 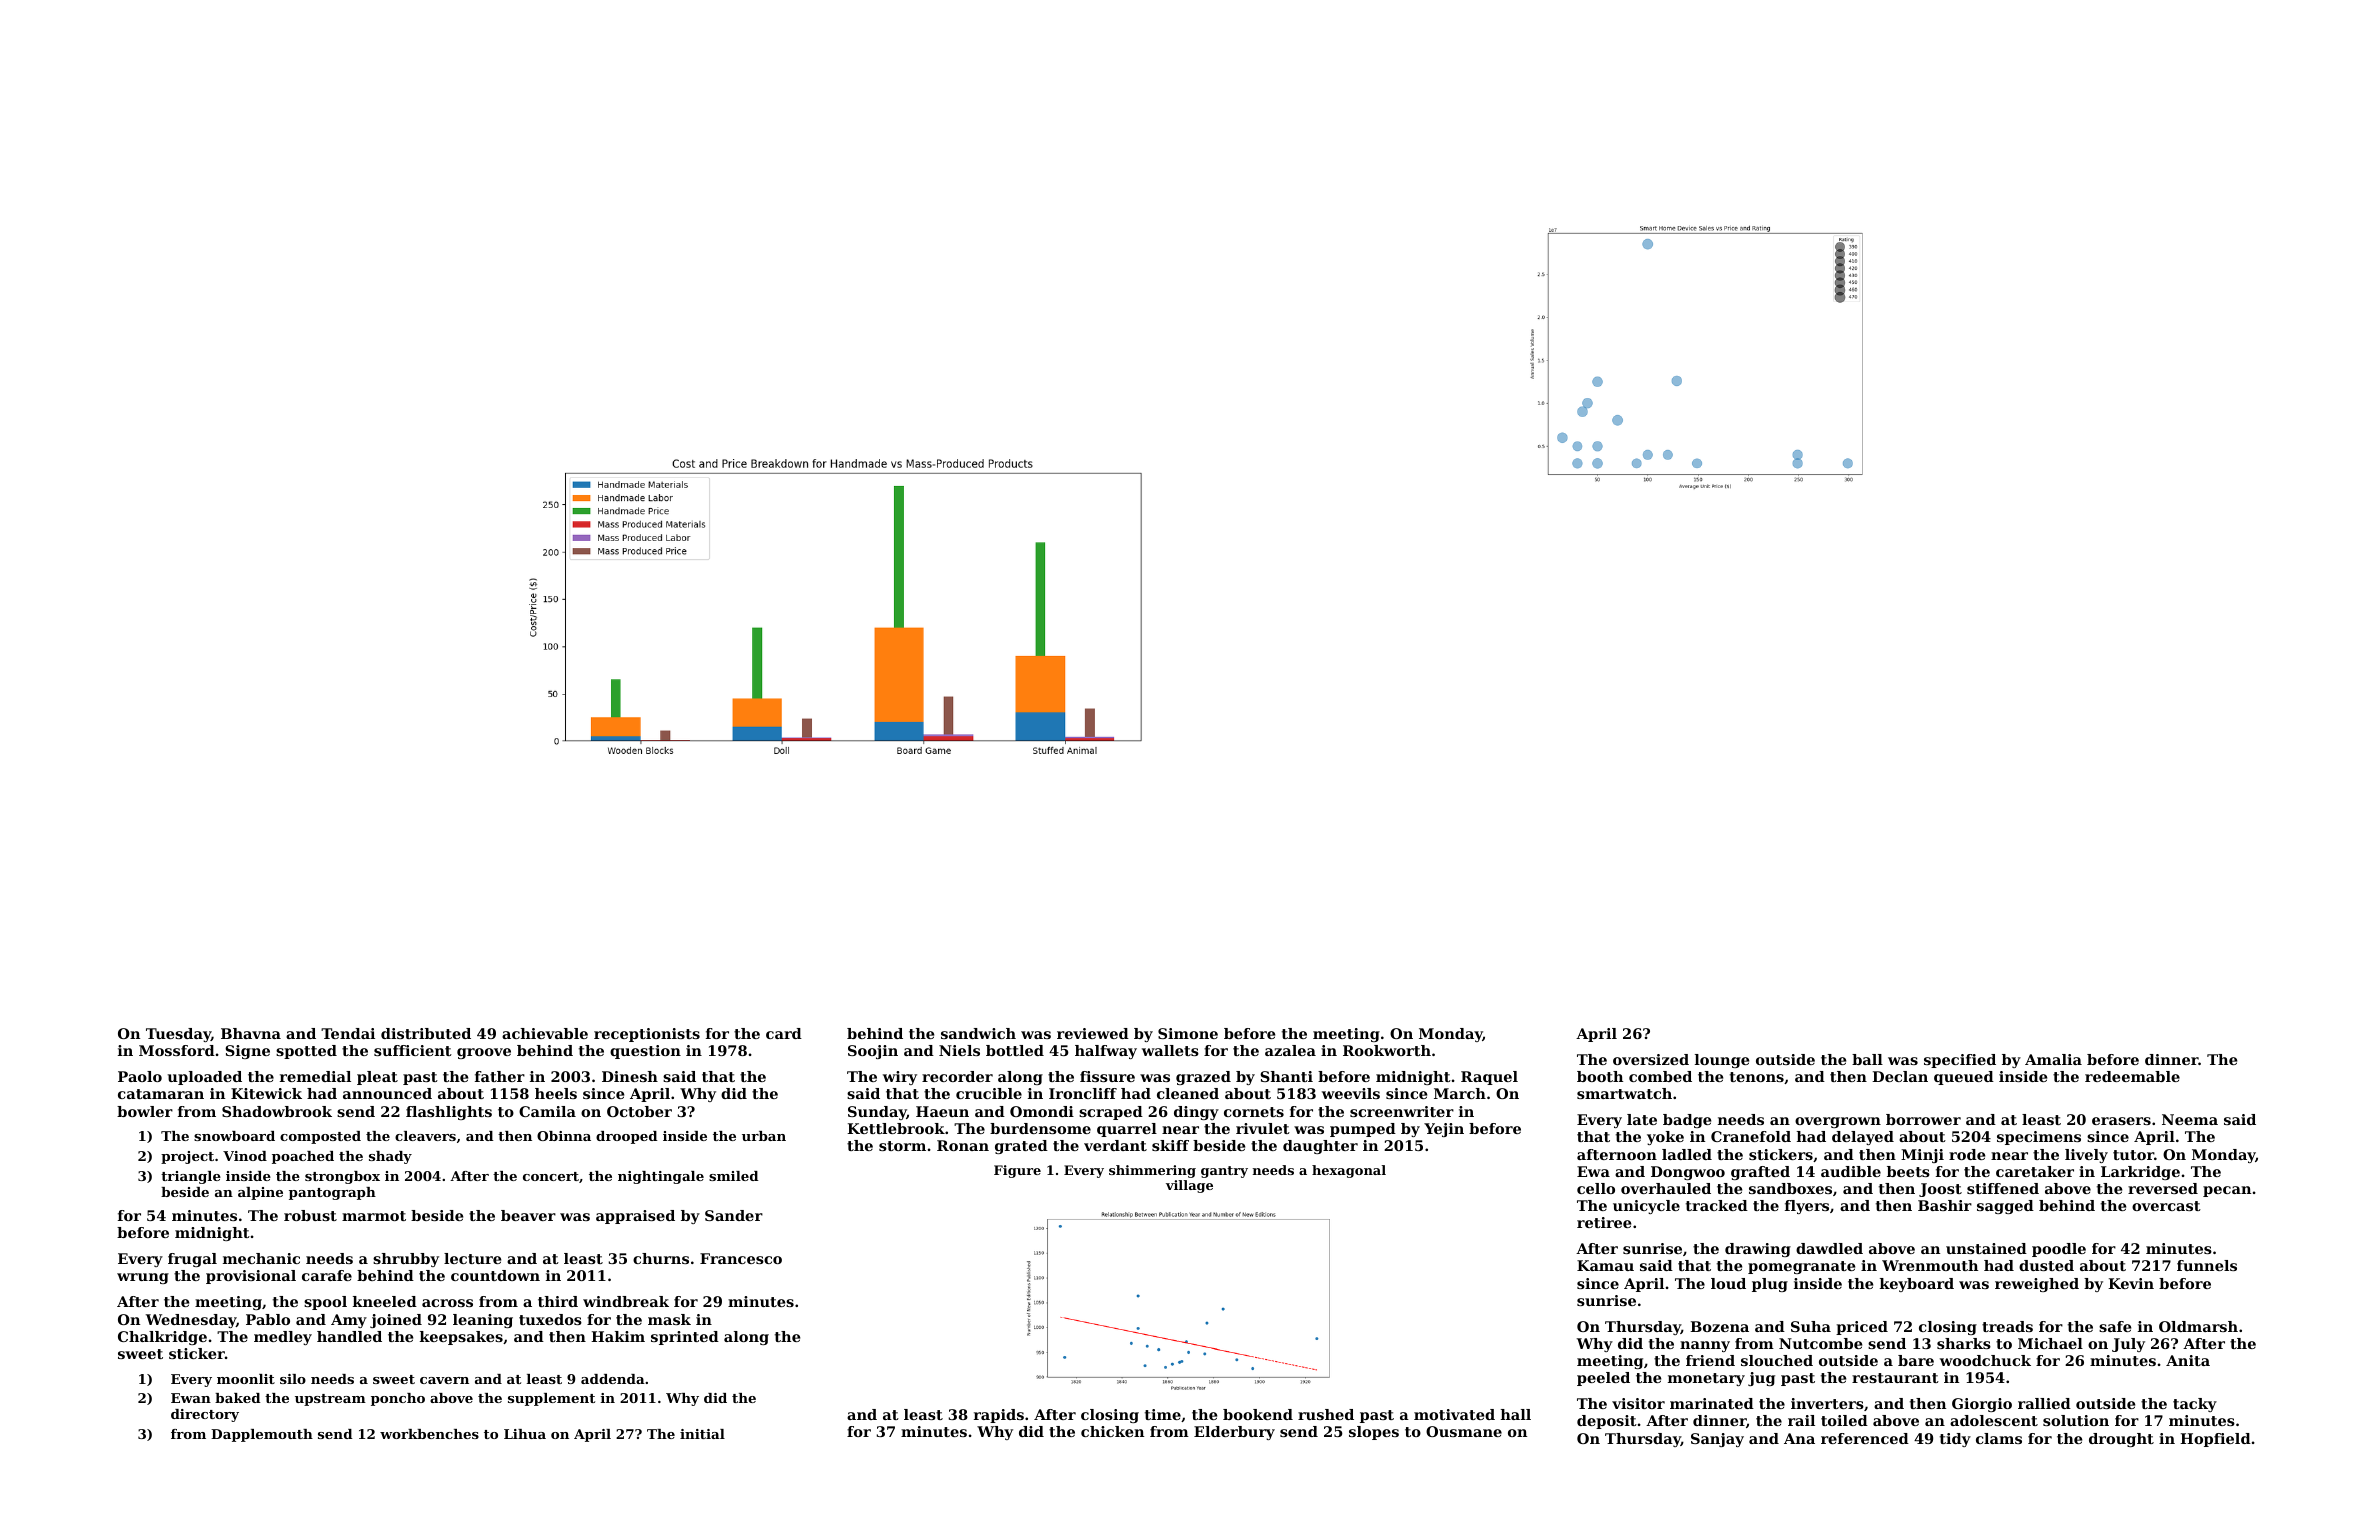 What do you see at coordinates (1603, 1379) in the screenshot?
I see `peeled` at bounding box center [1603, 1379].
